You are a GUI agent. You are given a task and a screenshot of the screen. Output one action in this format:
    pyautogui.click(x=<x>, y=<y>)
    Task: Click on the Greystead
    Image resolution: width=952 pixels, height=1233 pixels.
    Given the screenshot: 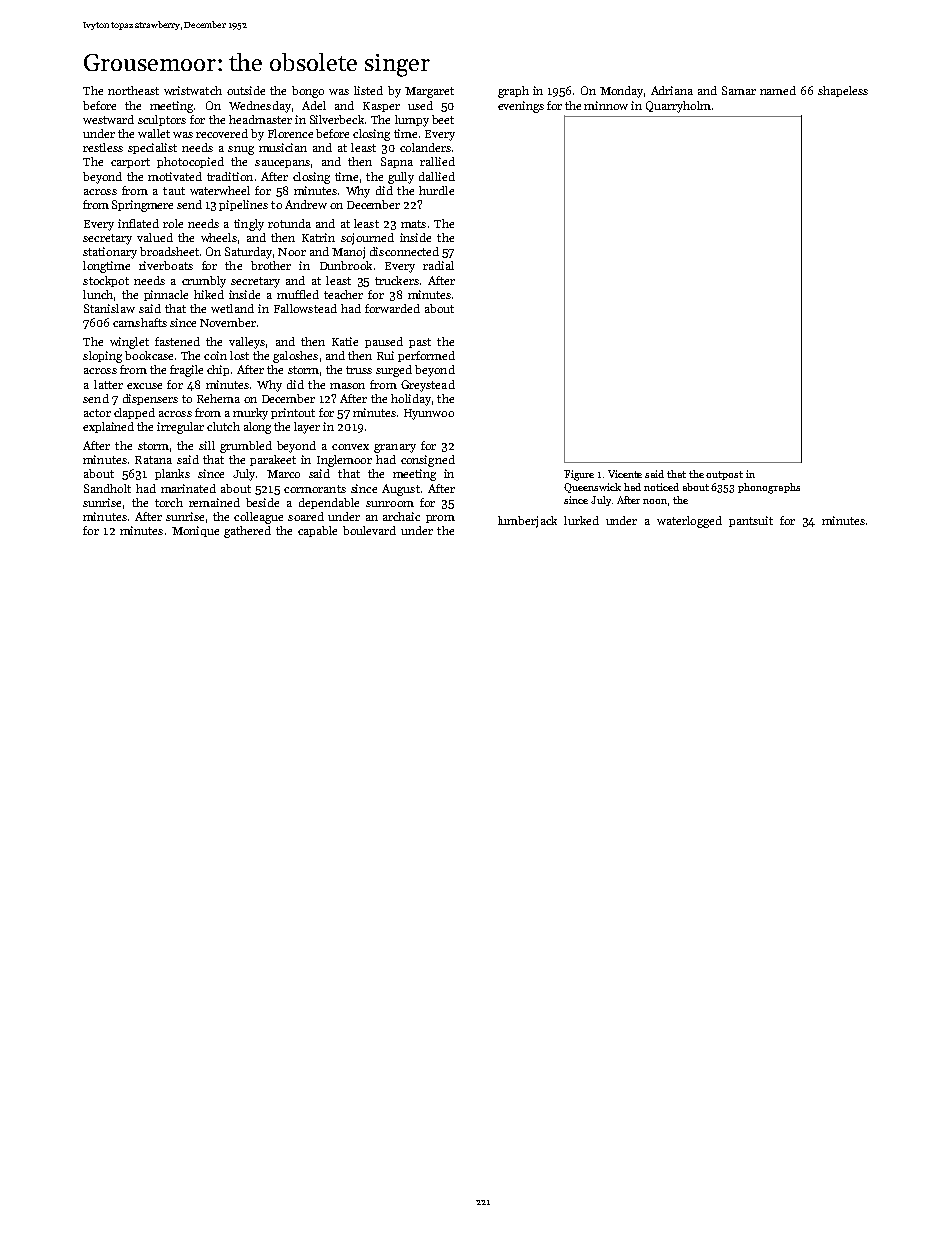 What is the action you would take?
    pyautogui.click(x=428, y=386)
